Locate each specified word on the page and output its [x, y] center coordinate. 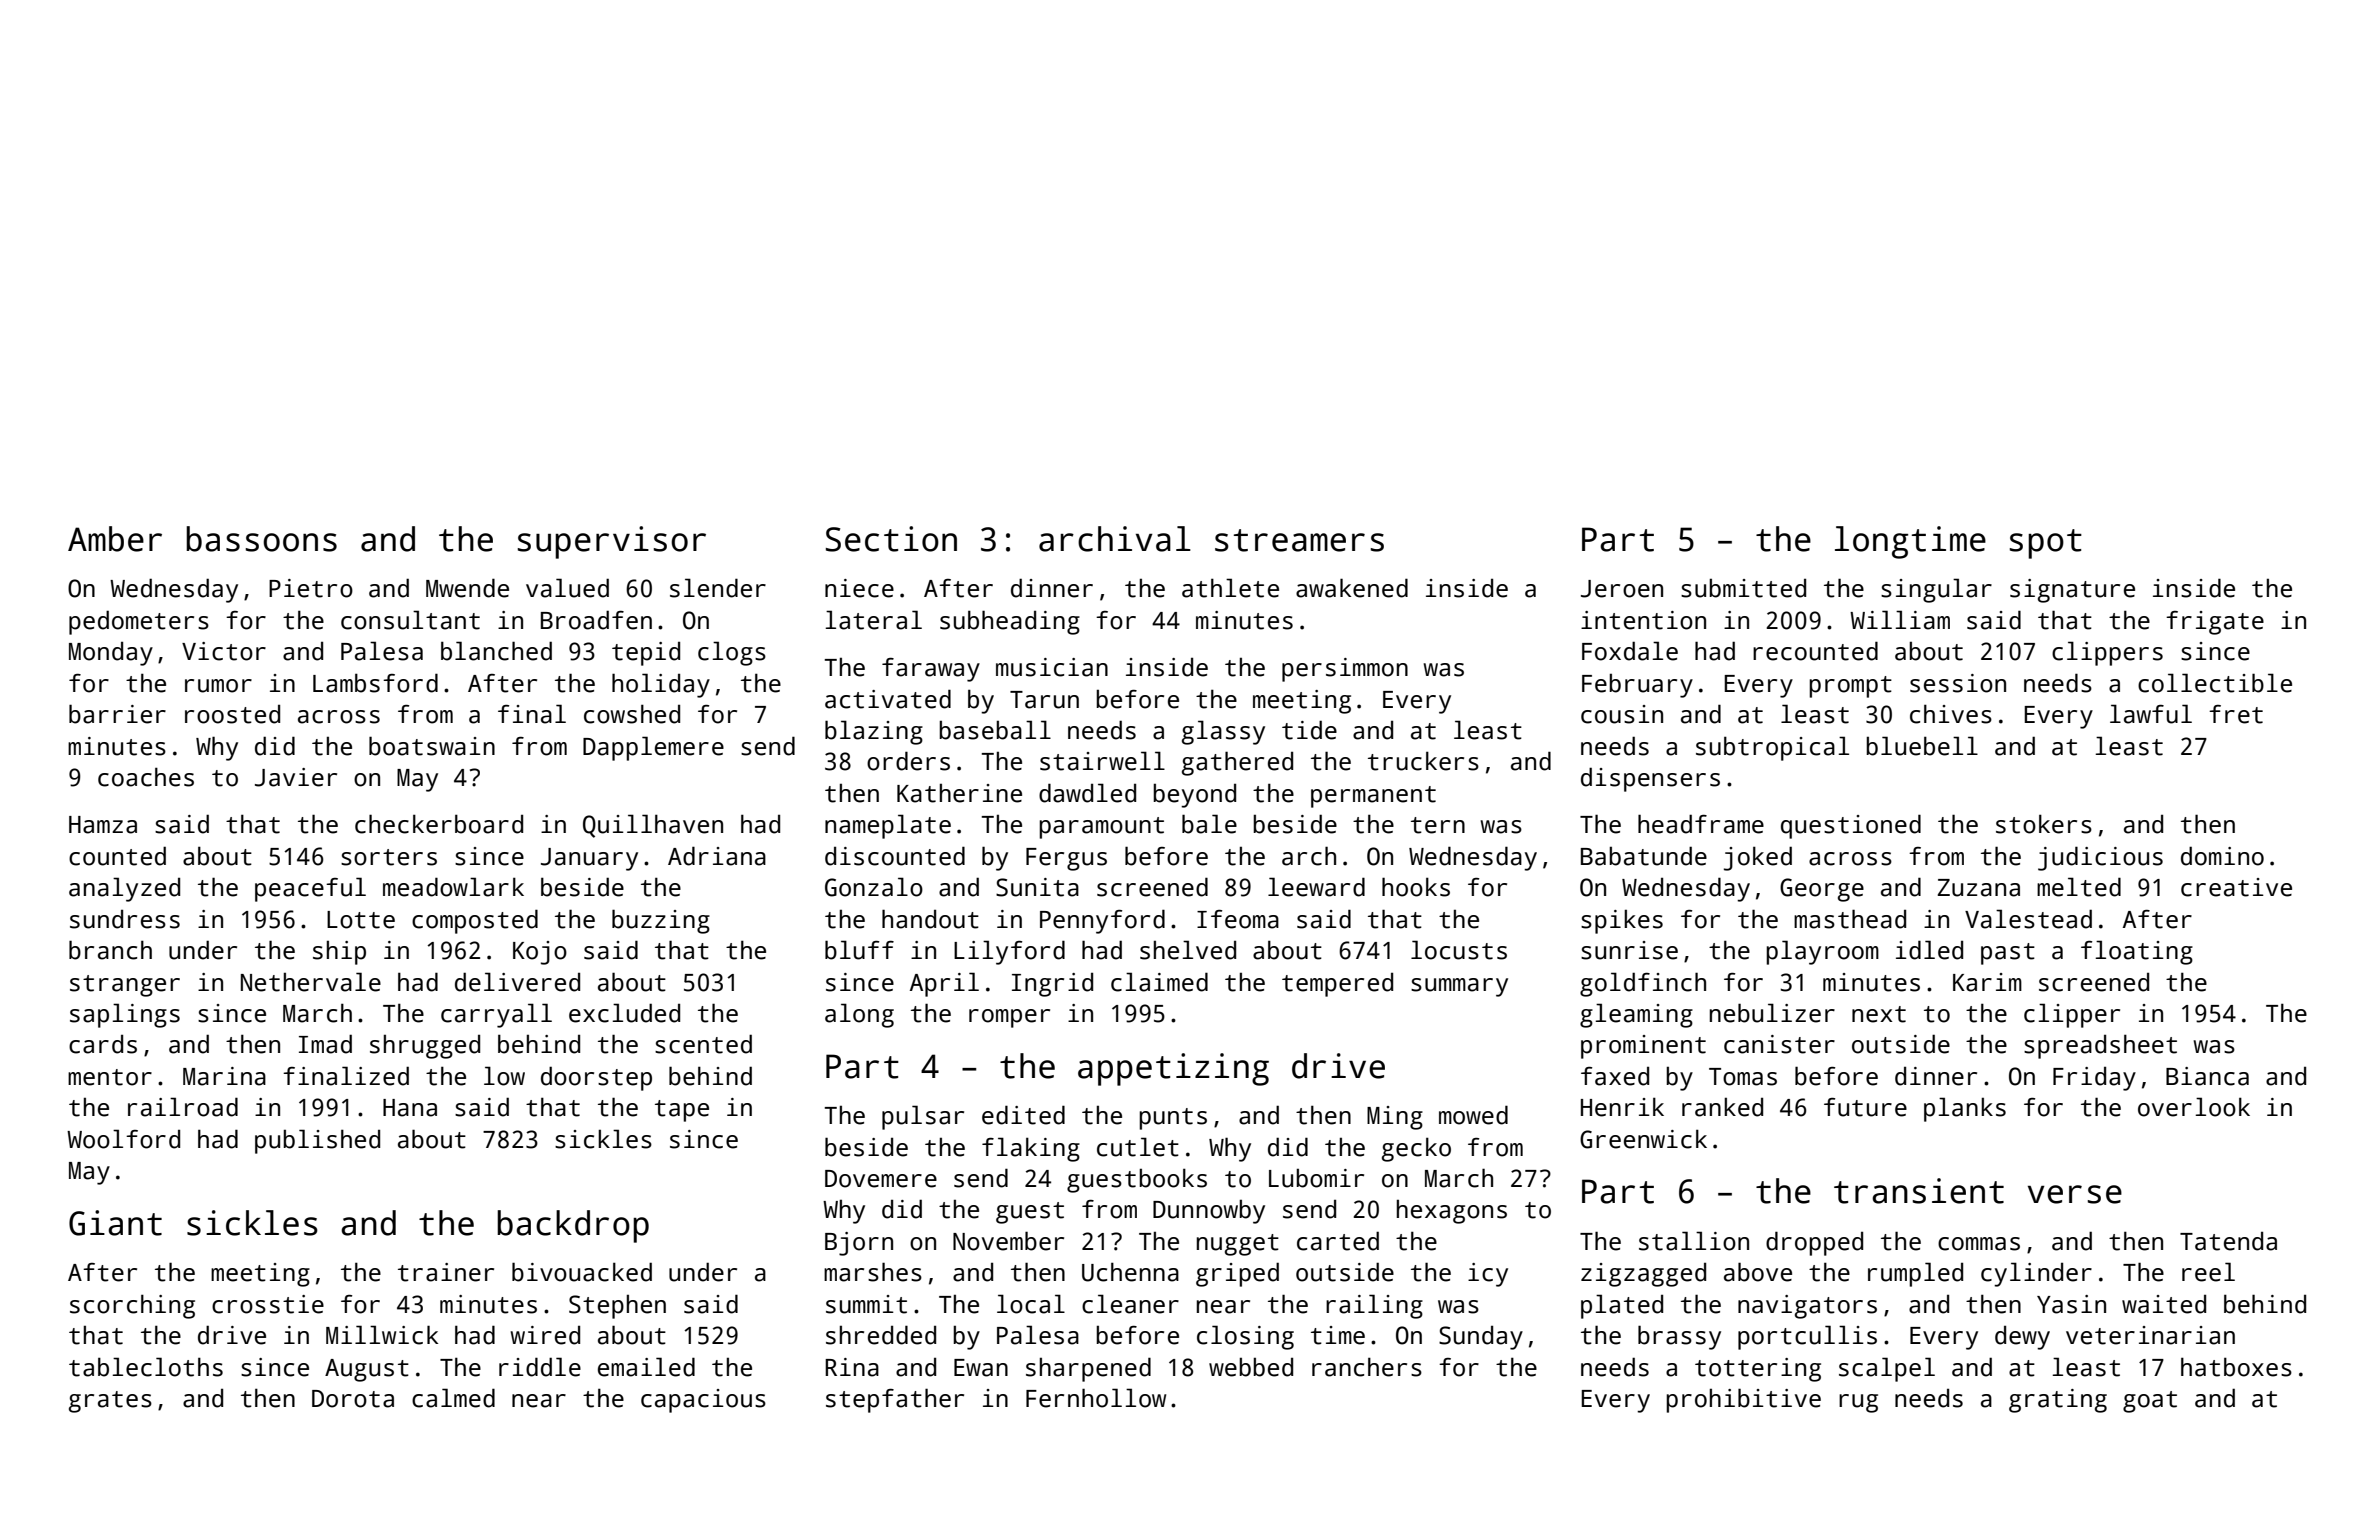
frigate [2215, 623]
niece [859, 588]
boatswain [432, 746]
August [367, 1370]
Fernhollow [1096, 1398]
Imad [325, 1044]
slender [718, 588]
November [1008, 1241]
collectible [2215, 683]
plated [1622, 1306]
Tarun [1044, 700]
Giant [115, 1223]
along [859, 1015]
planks [1965, 1109]
